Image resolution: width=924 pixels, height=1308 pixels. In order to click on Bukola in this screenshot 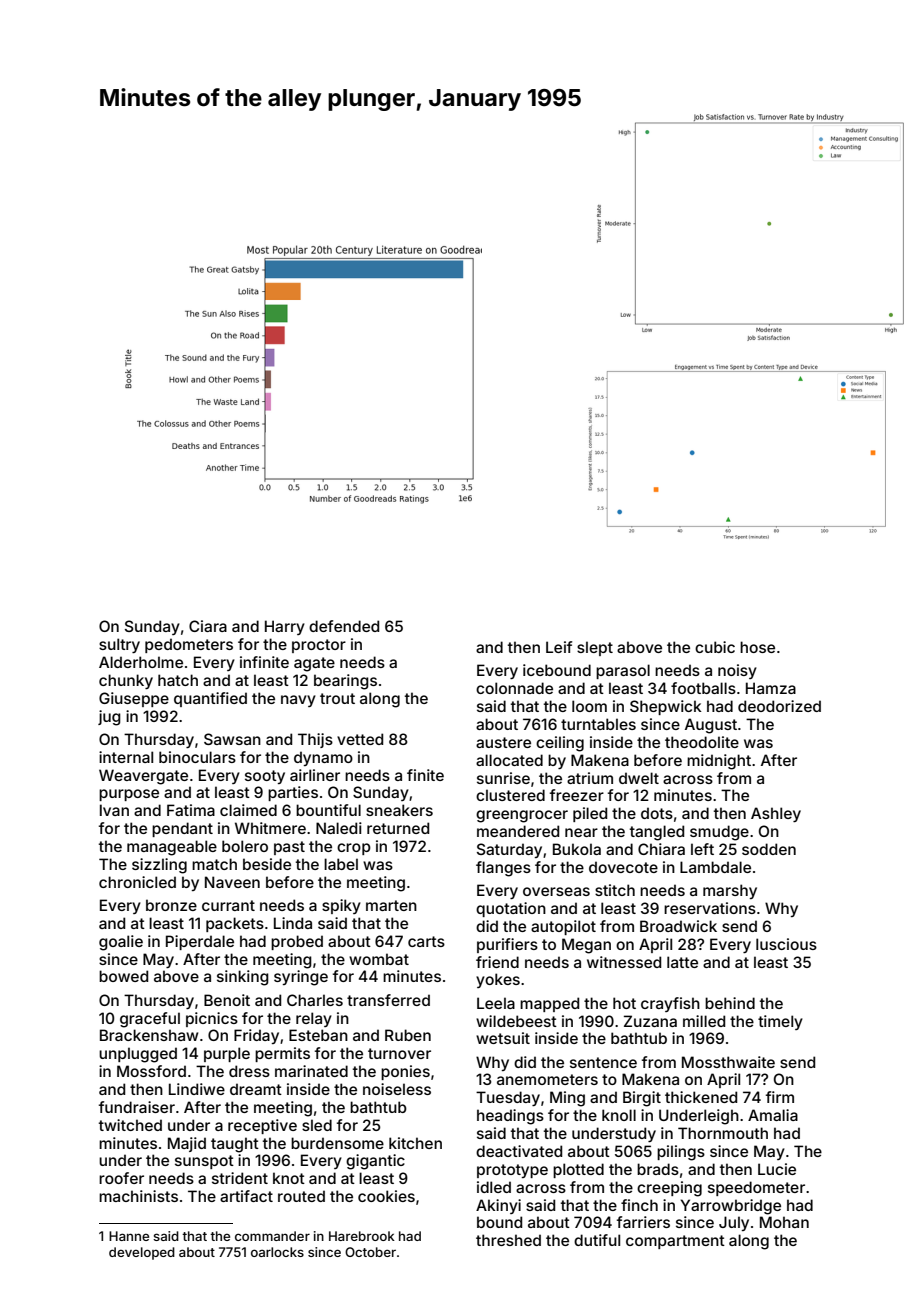, I will do `click(577, 849)`.
